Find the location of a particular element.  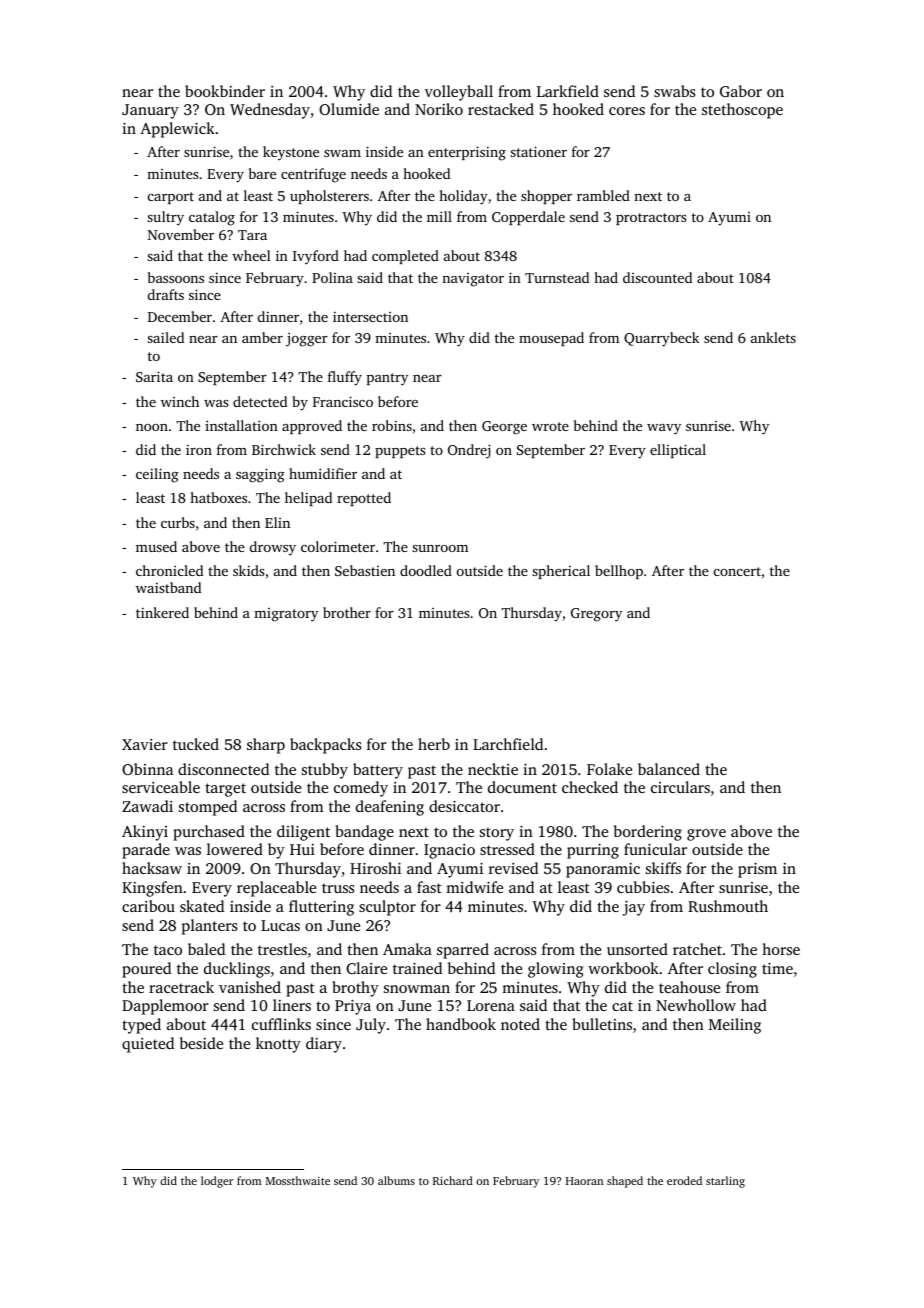

Hiroshi is located at coordinates (375, 868).
